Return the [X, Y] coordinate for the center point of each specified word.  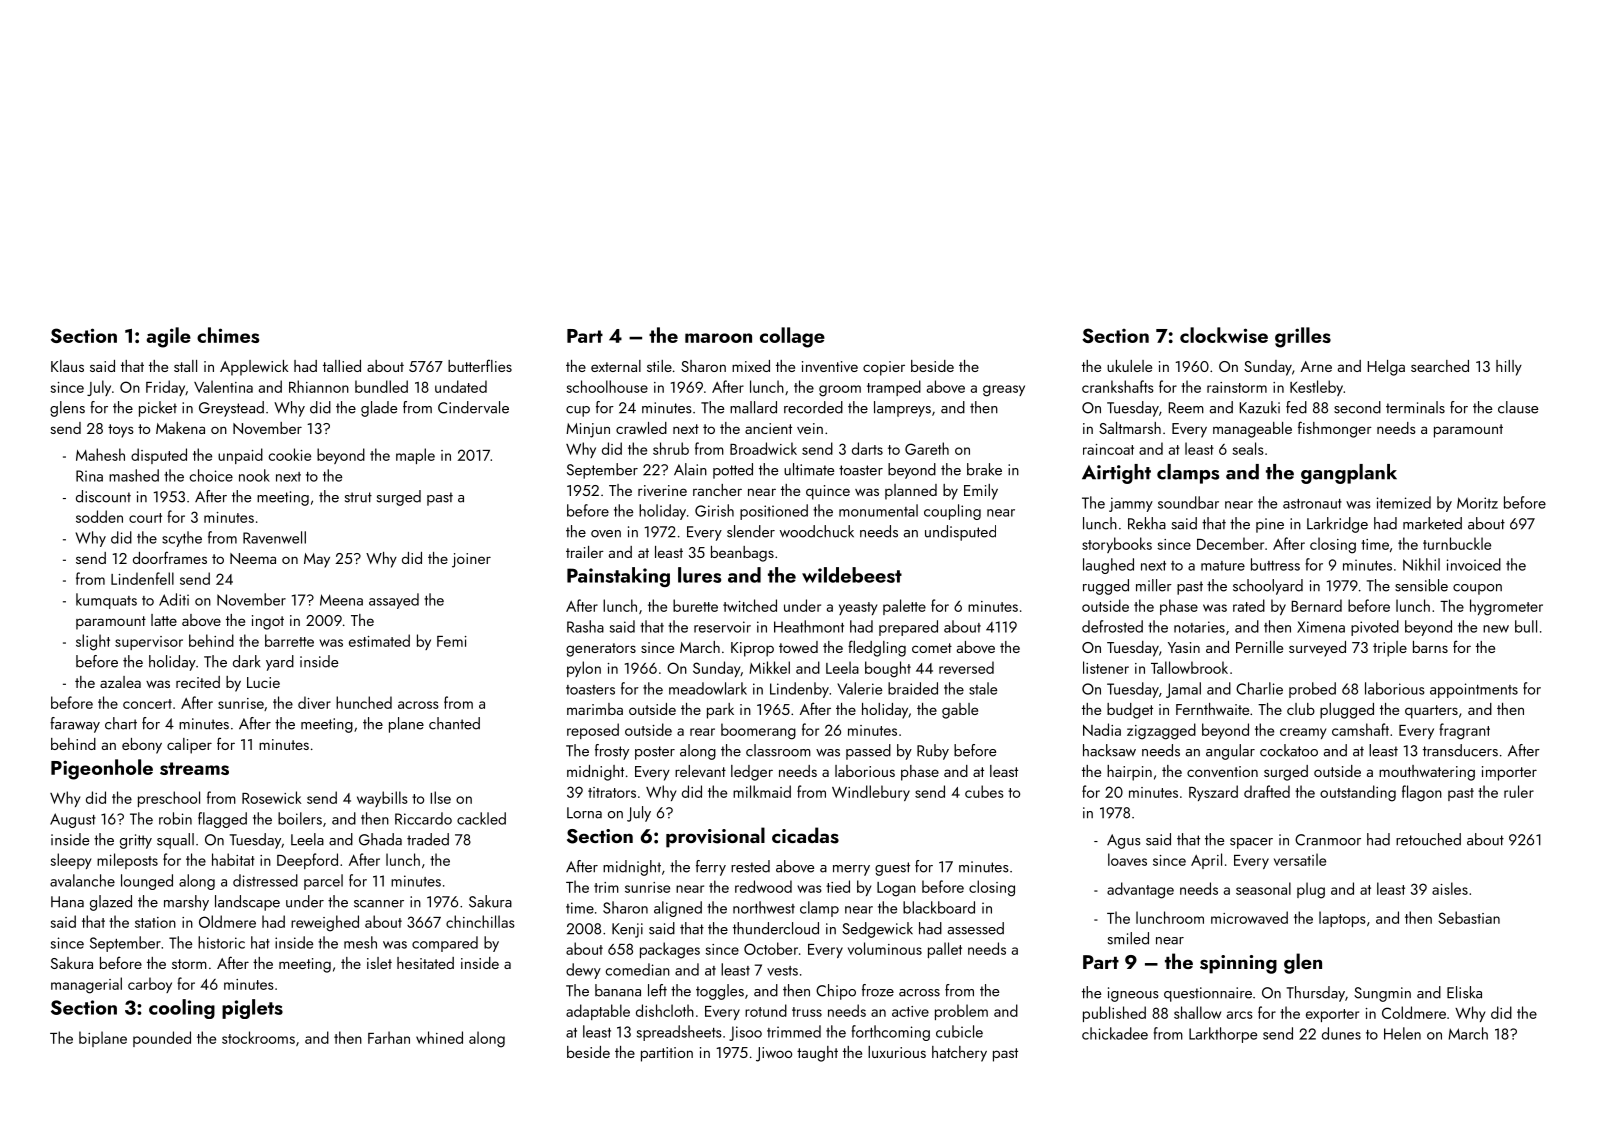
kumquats [106, 601]
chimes [228, 335]
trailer [585, 552]
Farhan [389, 1037]
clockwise [1224, 335]
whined [439, 1037]
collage [792, 337]
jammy [1131, 504]
